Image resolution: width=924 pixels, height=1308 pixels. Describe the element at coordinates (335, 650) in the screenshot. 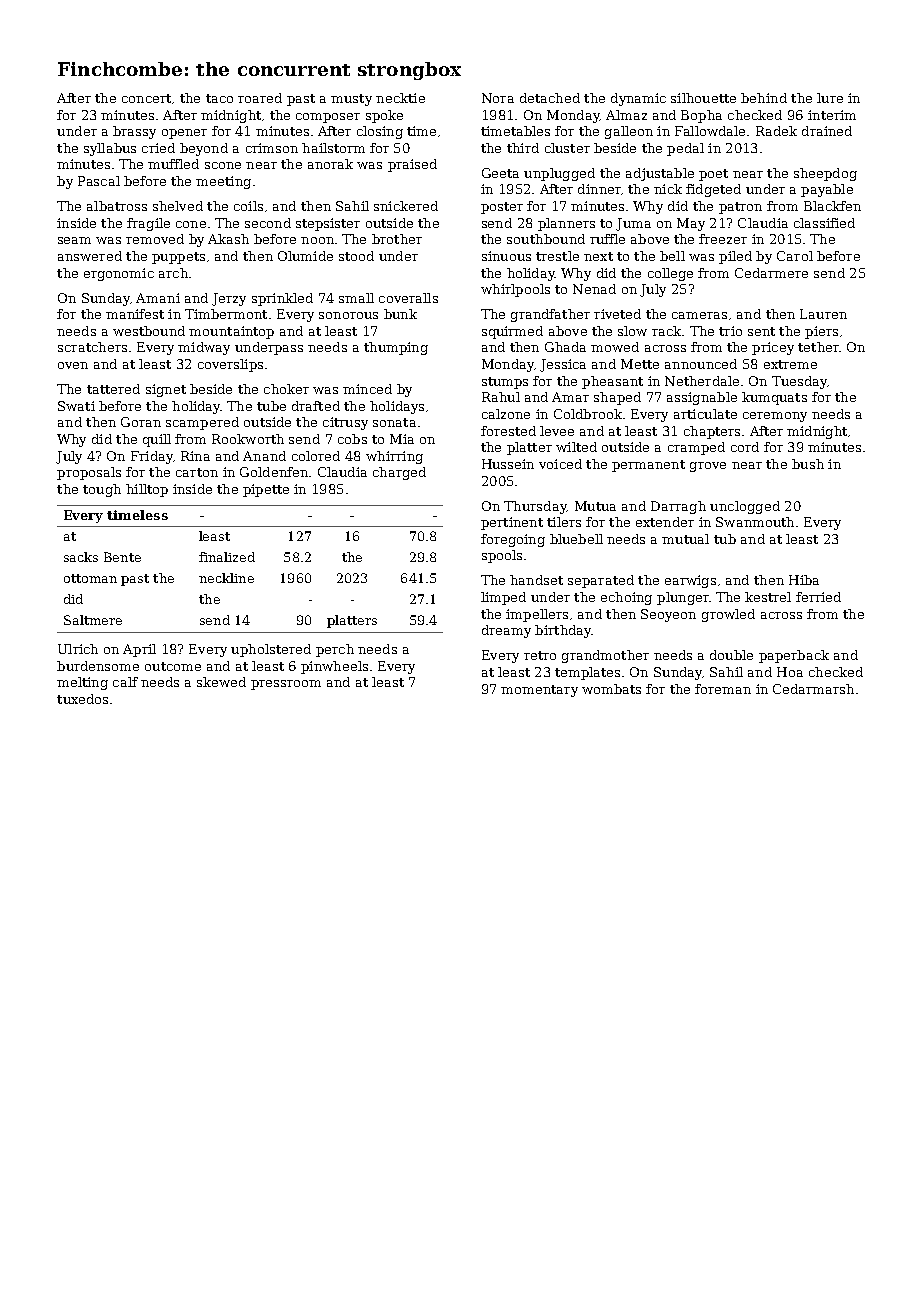

I see `perch` at that location.
